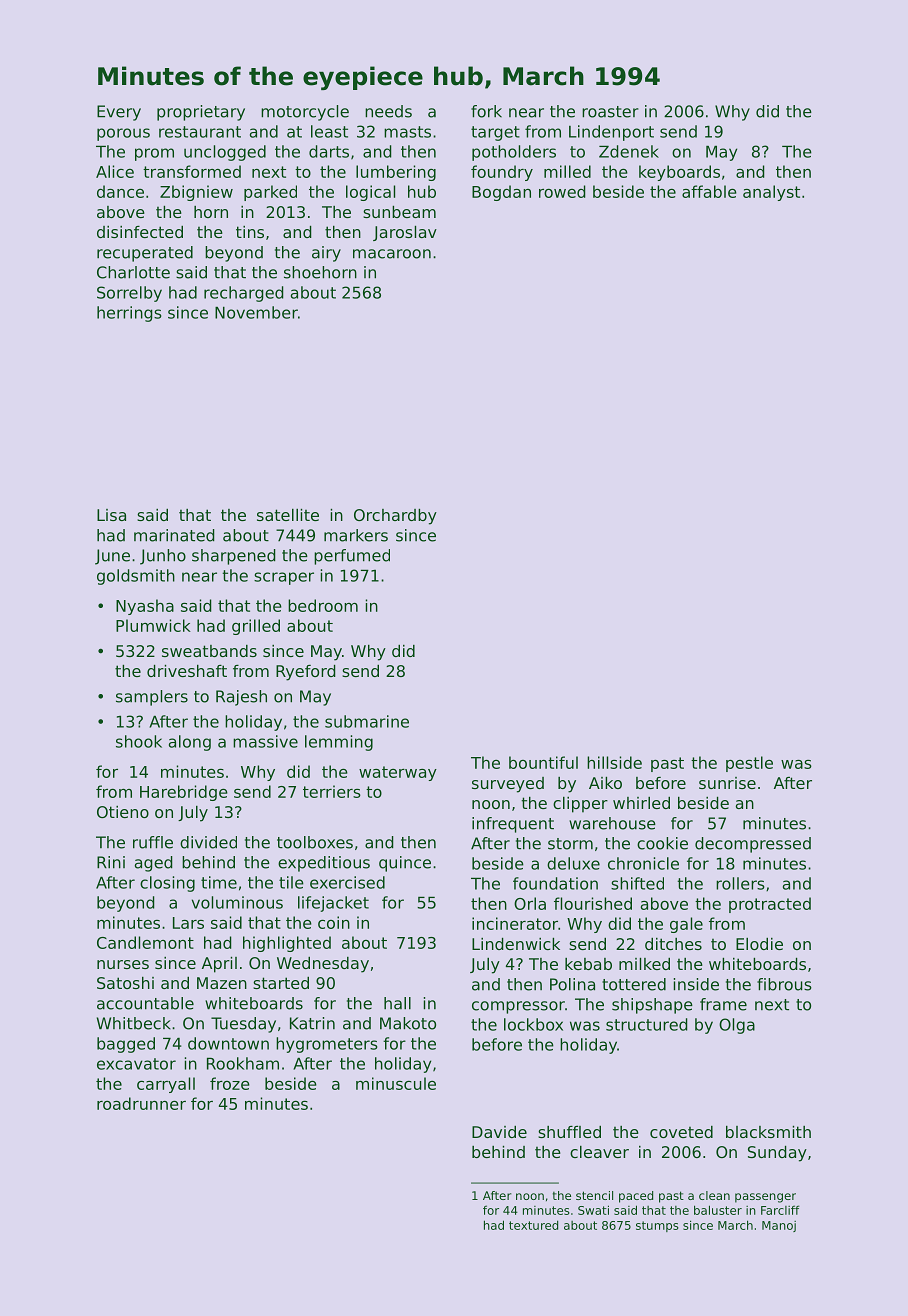 This image has width=908, height=1316. What do you see at coordinates (329, 151) in the image?
I see `darts` at bounding box center [329, 151].
